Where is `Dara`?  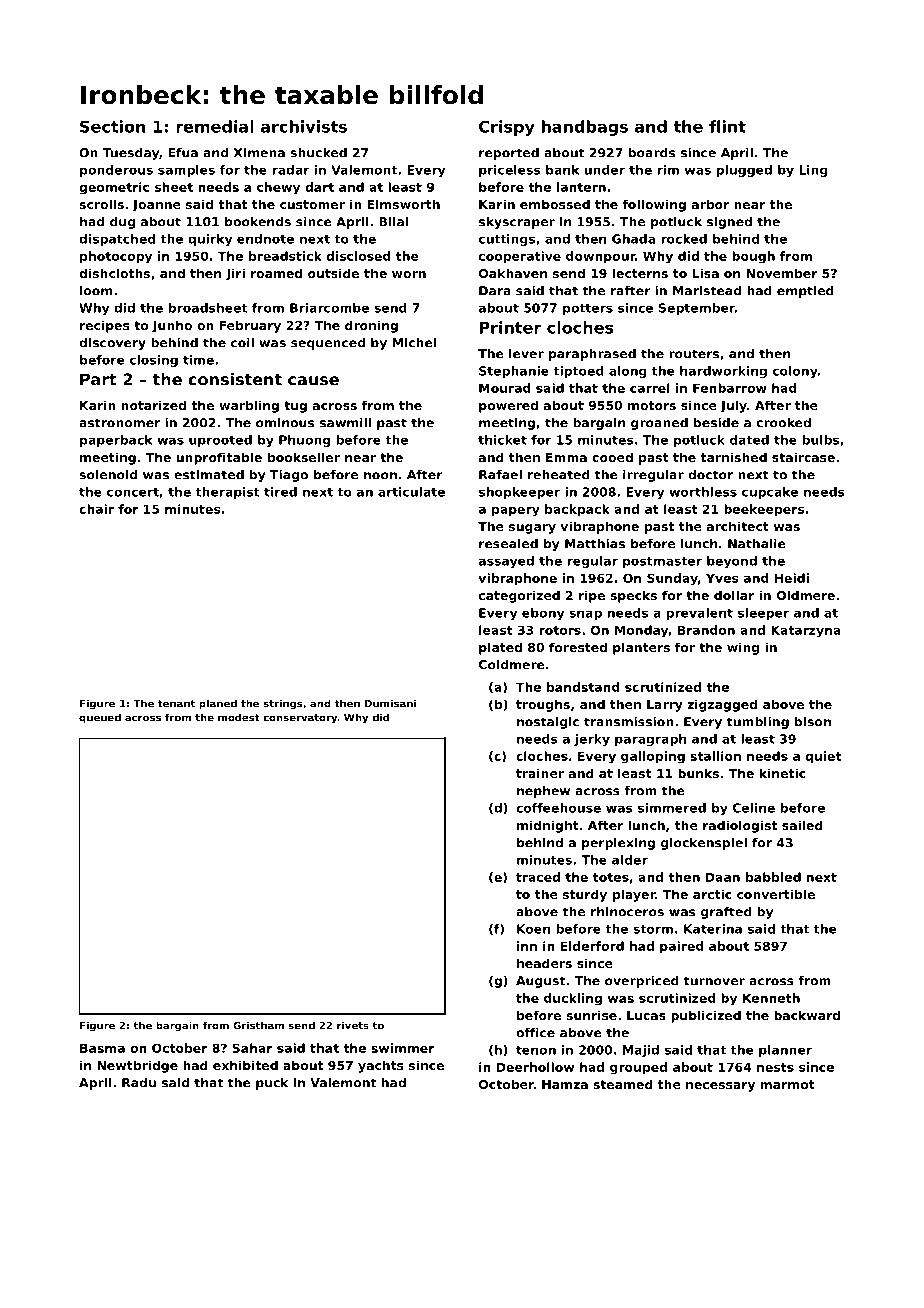
Dara is located at coordinates (495, 291).
